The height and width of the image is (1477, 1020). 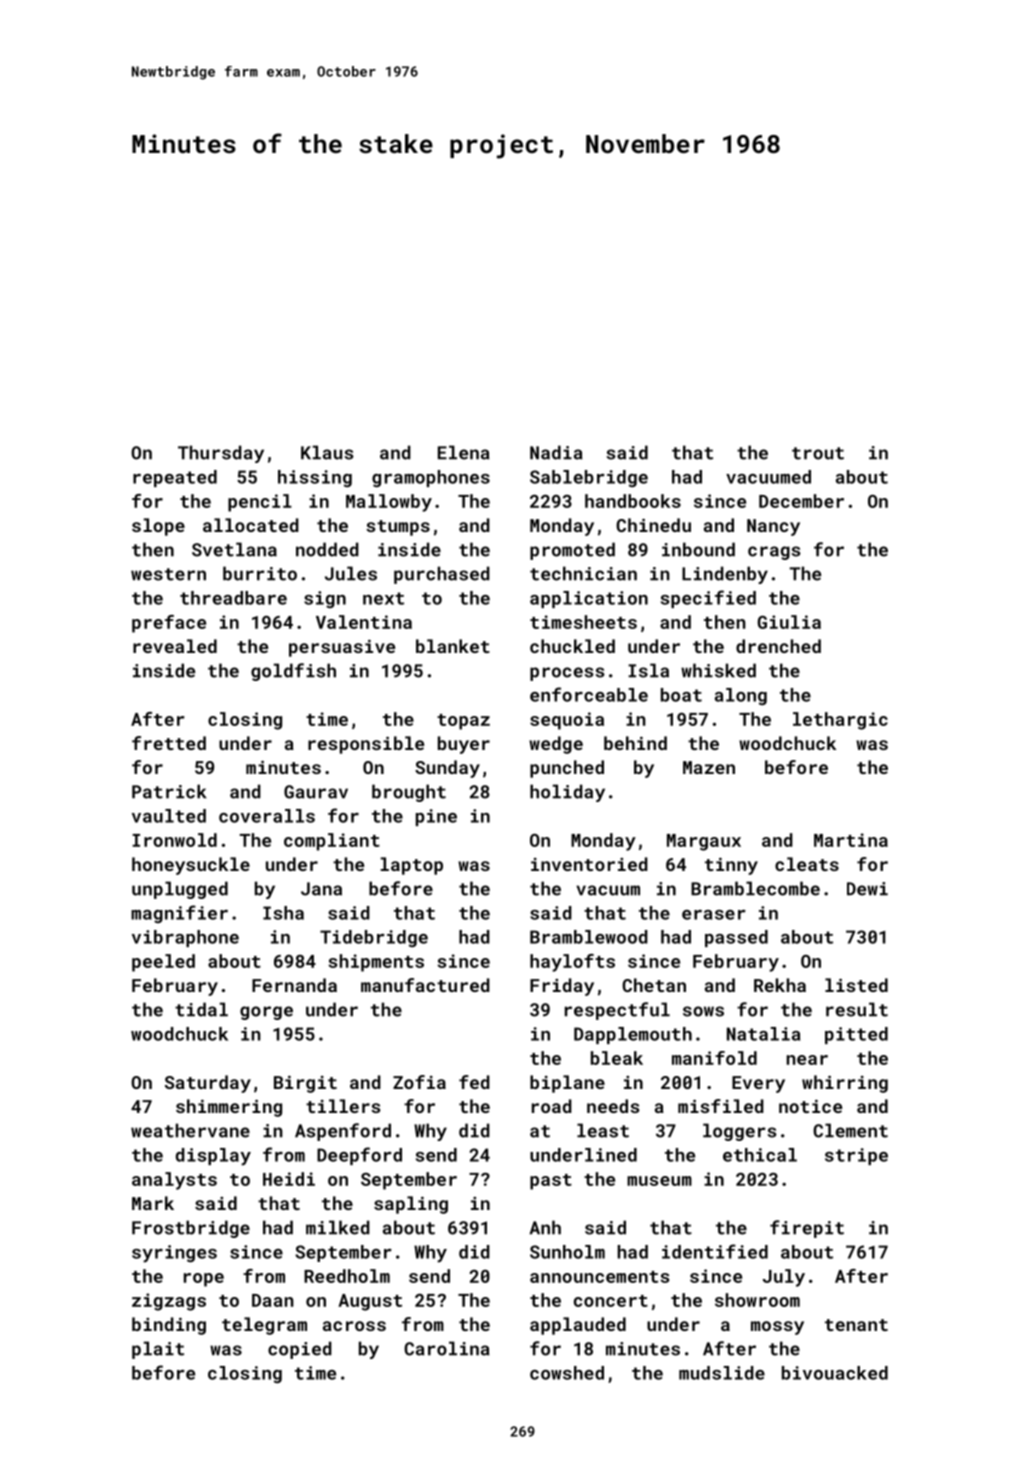 What do you see at coordinates (169, 1326) in the image?
I see `binding` at bounding box center [169, 1326].
